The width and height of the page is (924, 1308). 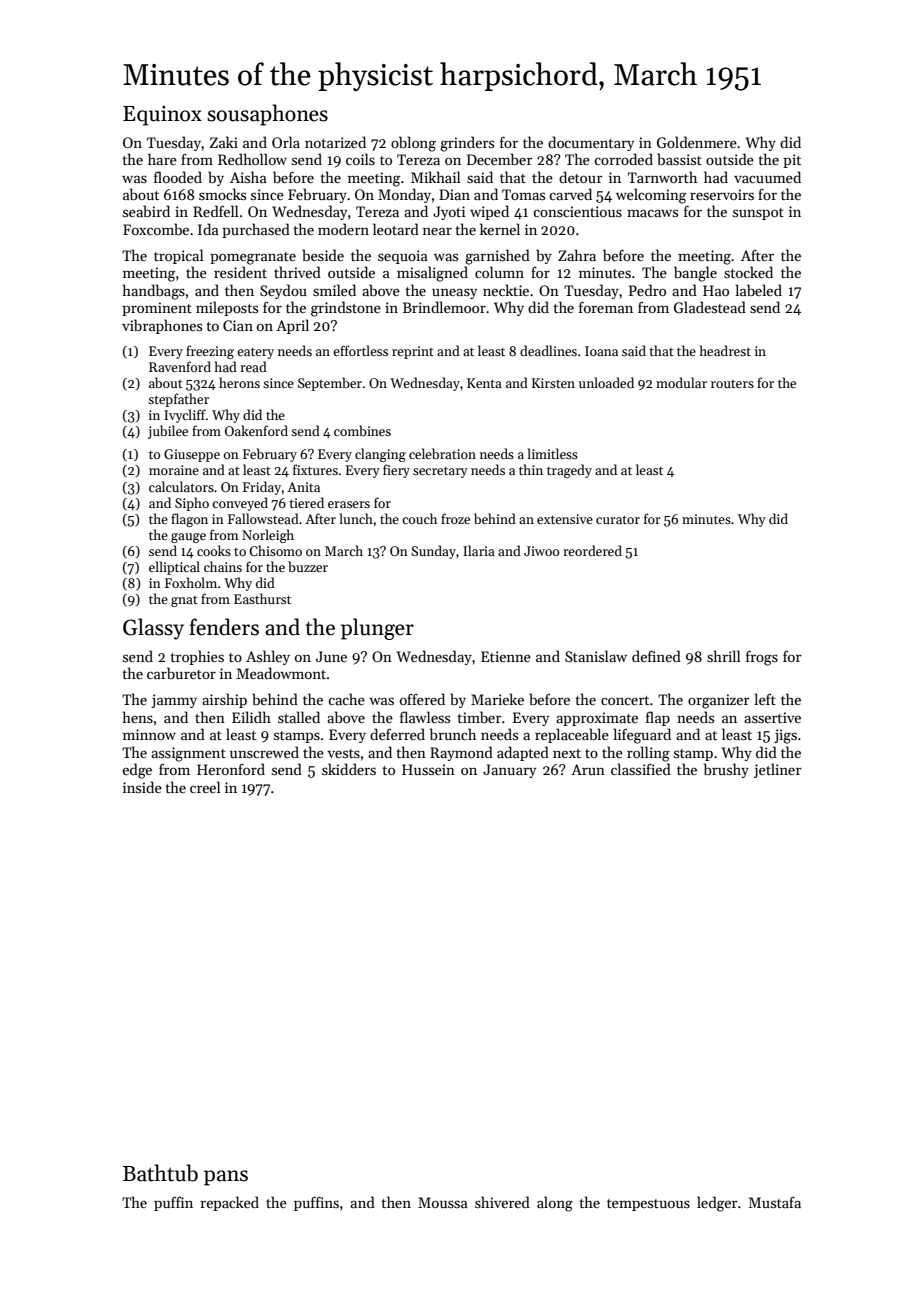 What do you see at coordinates (174, 701) in the page?
I see `jammy` at bounding box center [174, 701].
